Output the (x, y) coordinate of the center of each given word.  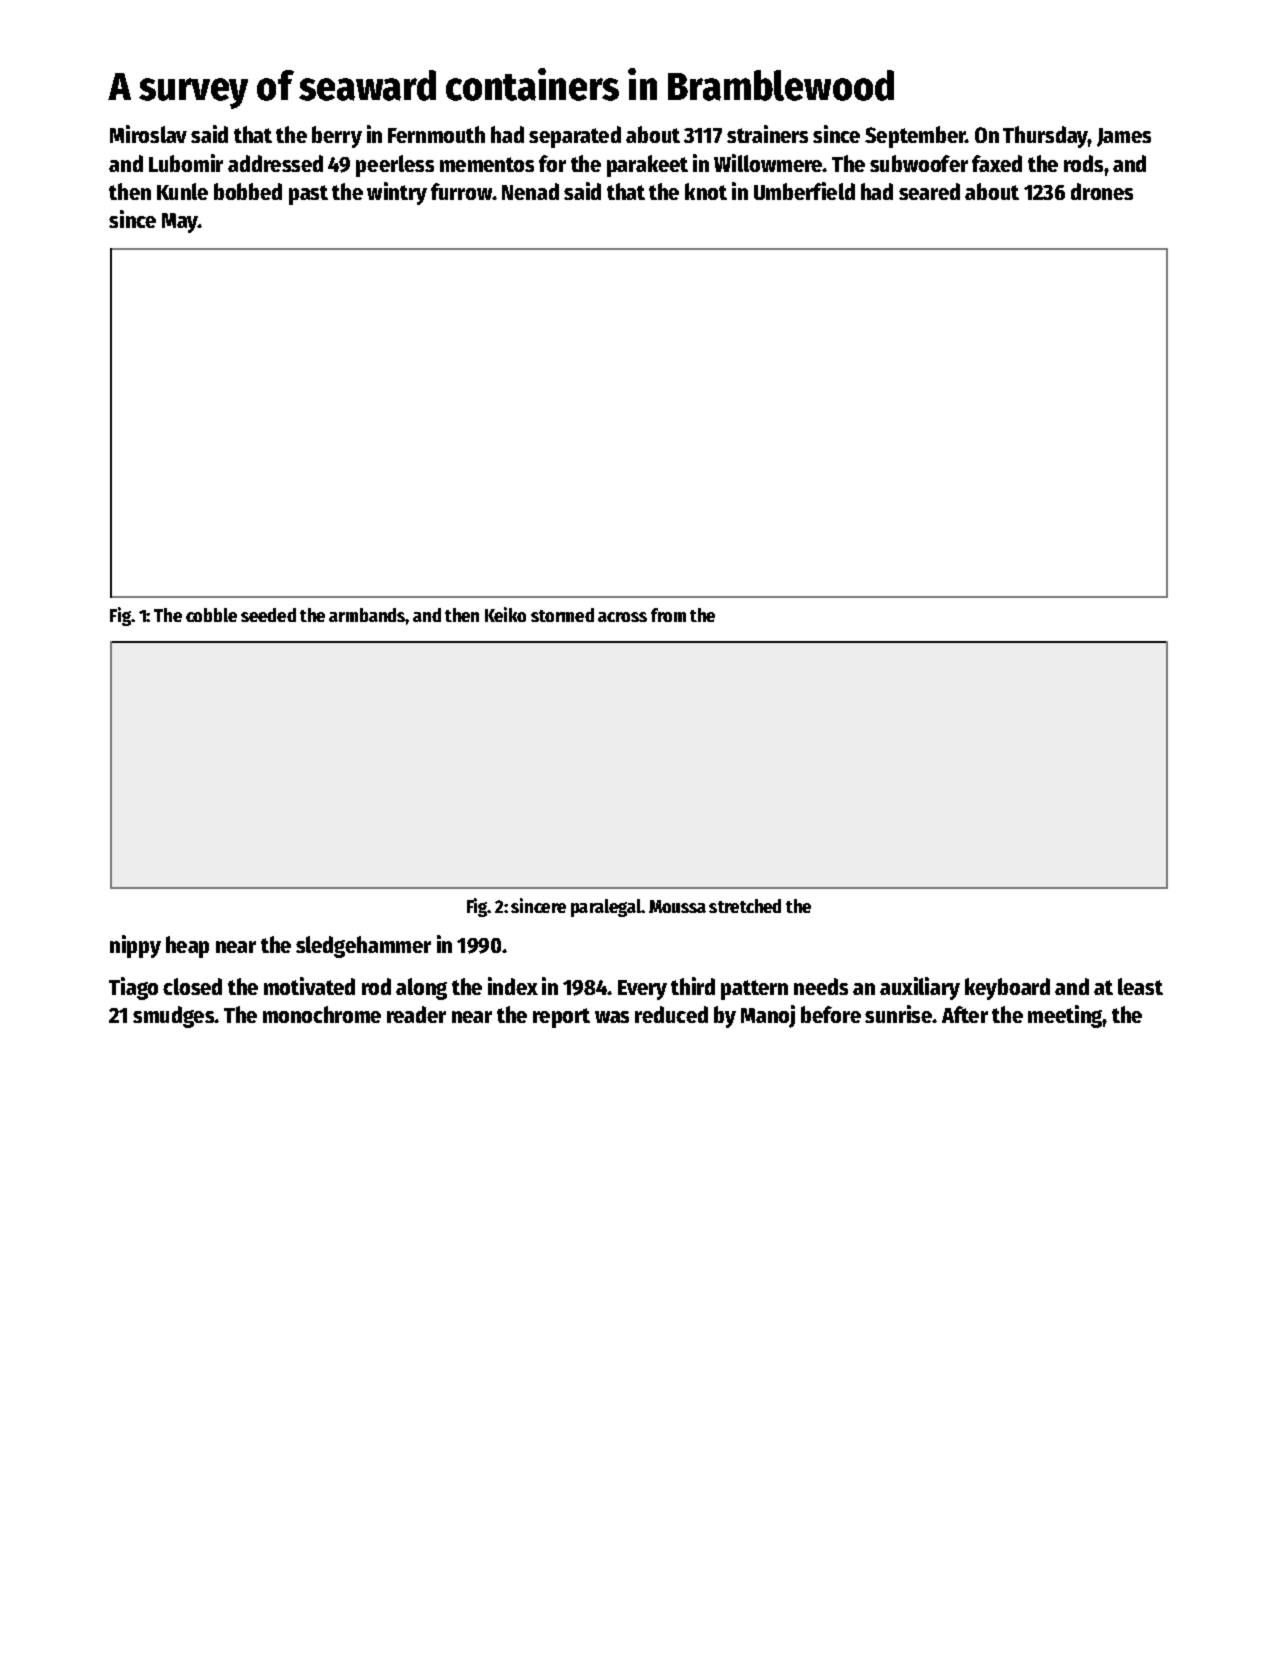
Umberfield (804, 191)
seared (929, 191)
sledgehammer (363, 947)
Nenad (530, 191)
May (180, 223)
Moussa (677, 906)
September (915, 137)
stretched (745, 906)
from (668, 615)
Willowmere (768, 163)
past (308, 195)
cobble (211, 615)
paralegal (606, 908)
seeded (268, 615)
